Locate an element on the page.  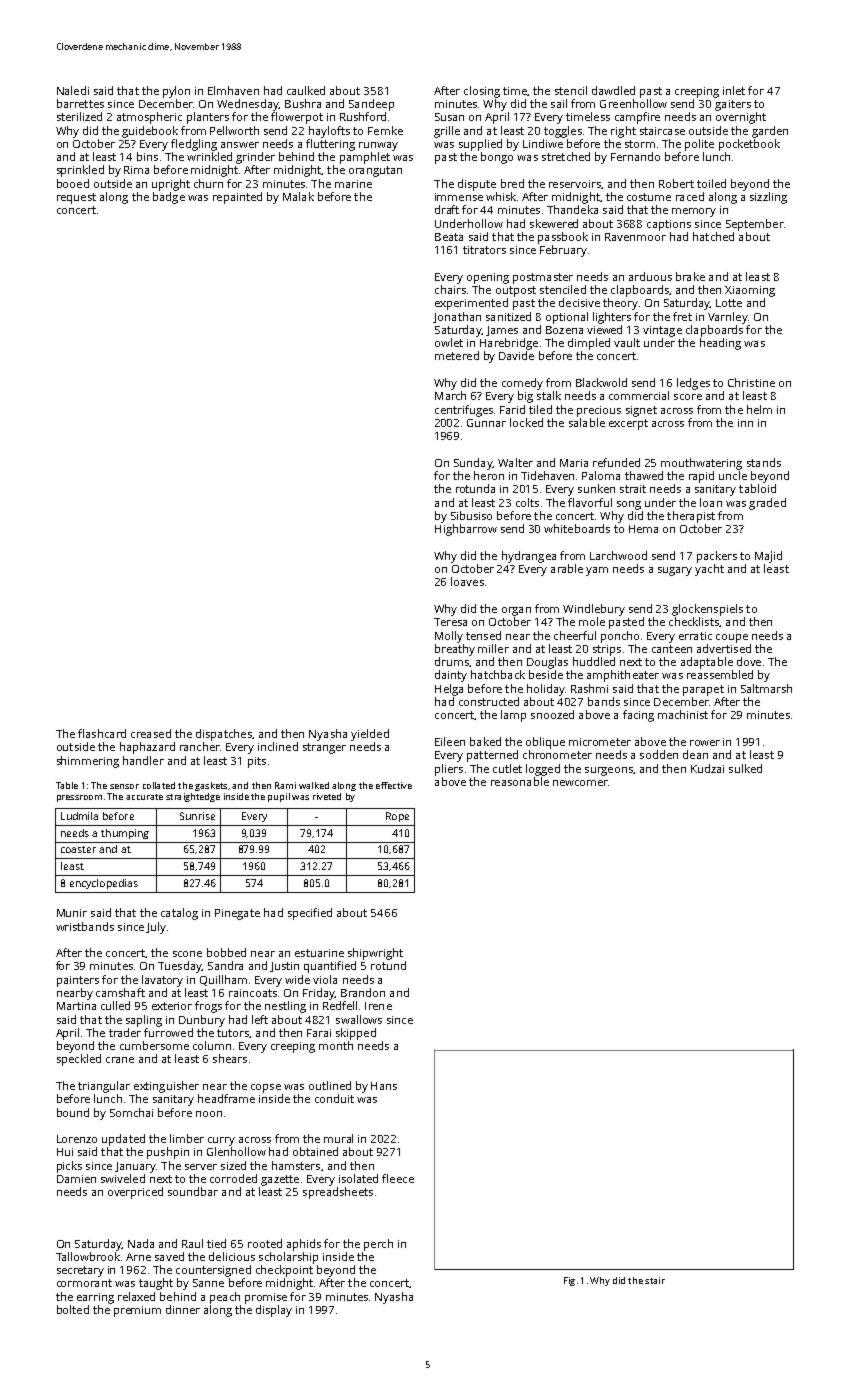
soundbar is located at coordinates (193, 1191).
